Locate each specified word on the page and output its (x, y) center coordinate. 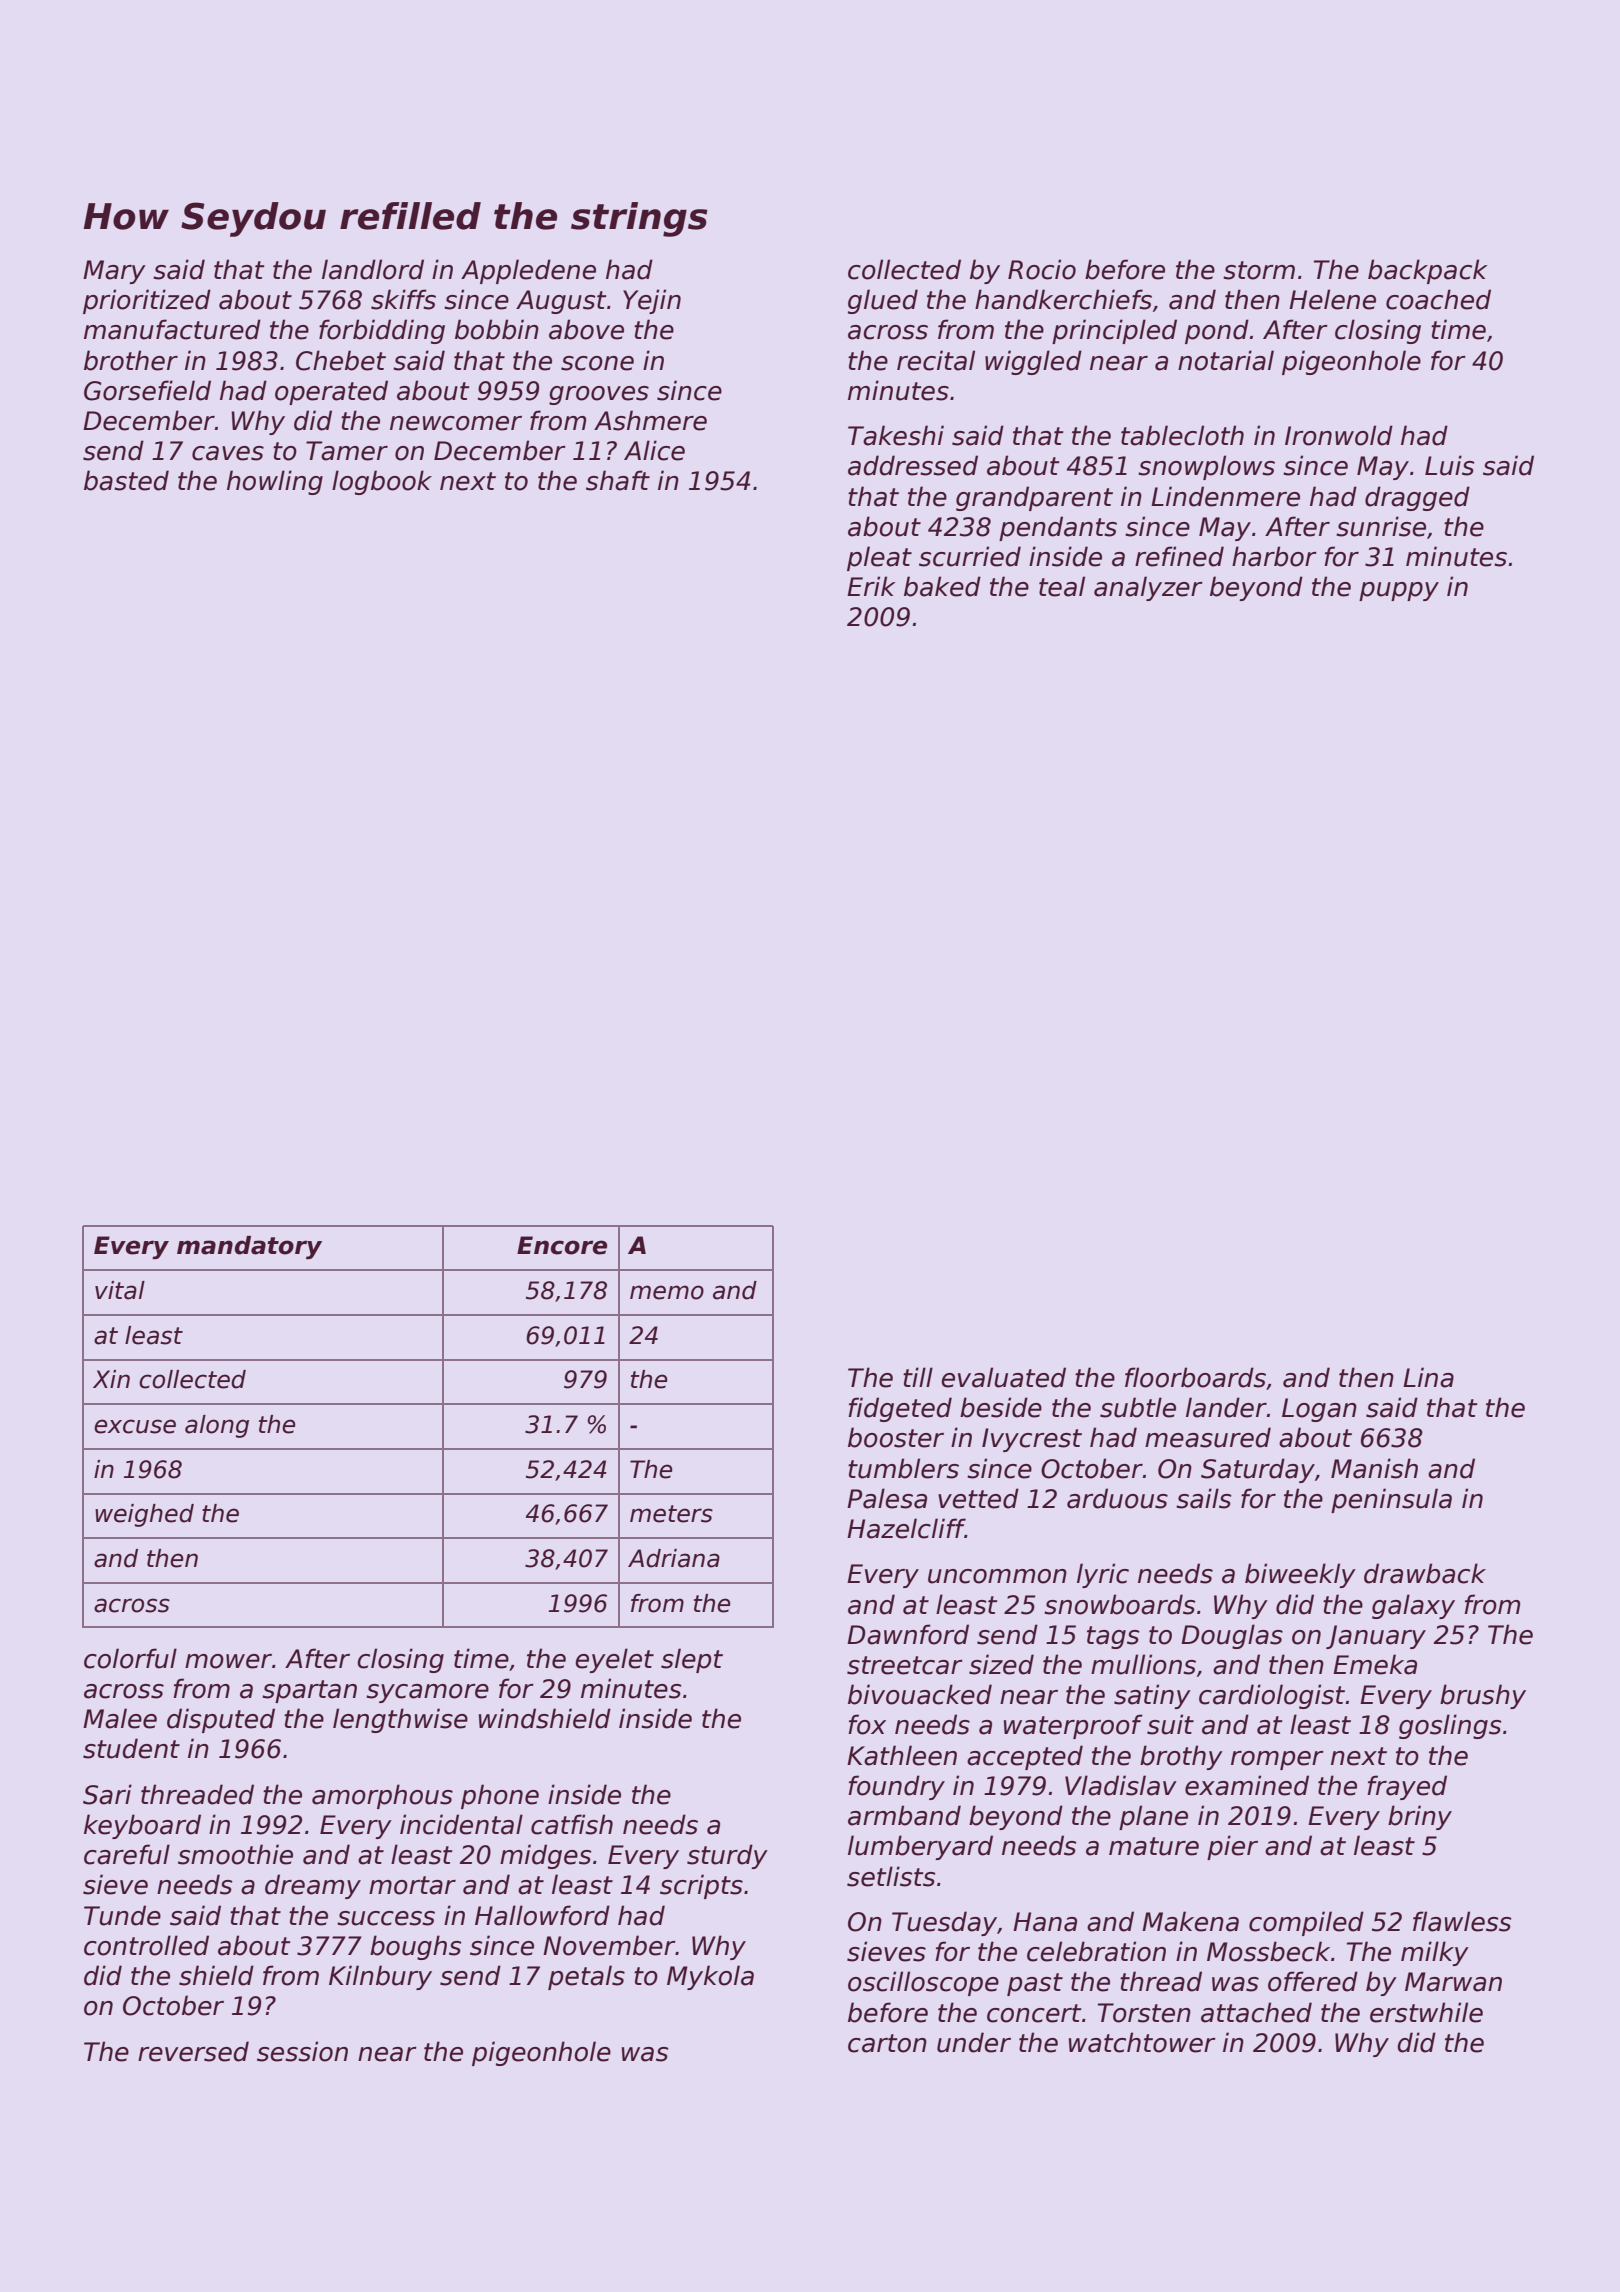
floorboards (1195, 1377)
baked (942, 586)
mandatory (249, 1247)
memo (667, 1292)
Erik (871, 586)
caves (228, 453)
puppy (1399, 591)
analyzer (1148, 588)
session (302, 2051)
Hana (1045, 1922)
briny (1420, 1817)
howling (275, 482)
